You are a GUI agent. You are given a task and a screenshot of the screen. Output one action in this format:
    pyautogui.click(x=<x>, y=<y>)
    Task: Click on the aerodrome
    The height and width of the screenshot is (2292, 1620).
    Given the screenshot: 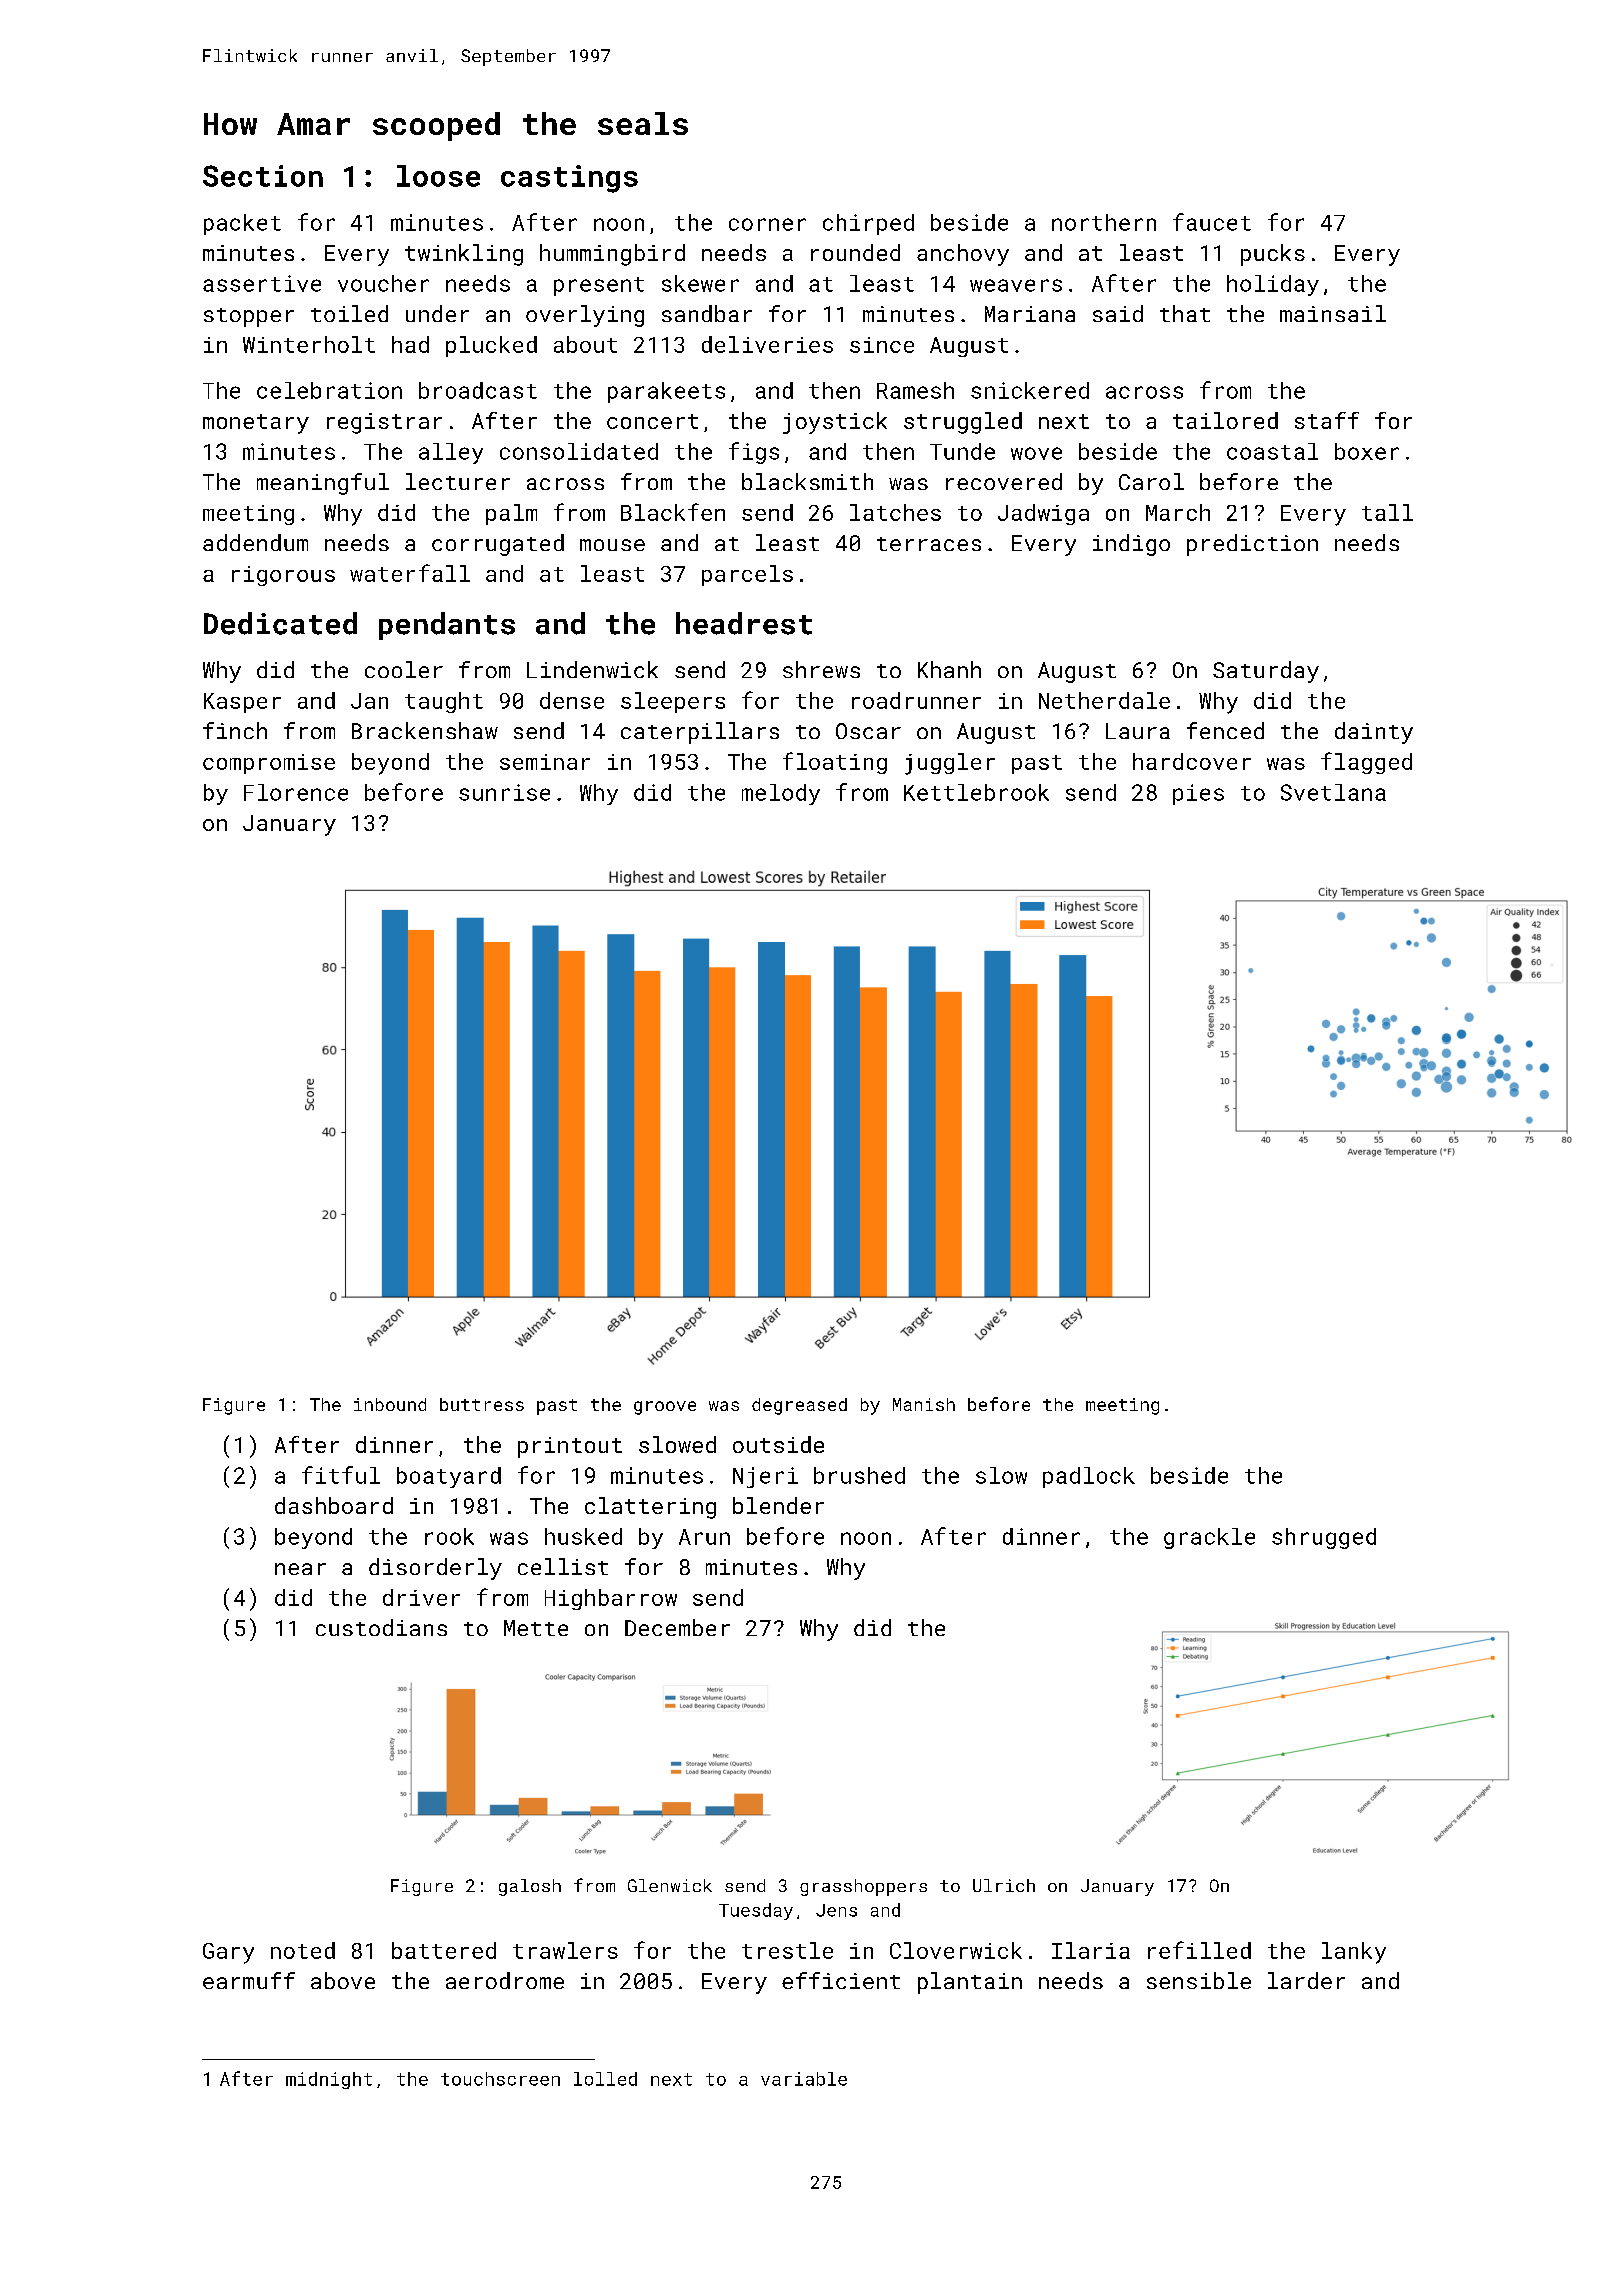 What is the action you would take?
    pyautogui.click(x=505, y=1980)
